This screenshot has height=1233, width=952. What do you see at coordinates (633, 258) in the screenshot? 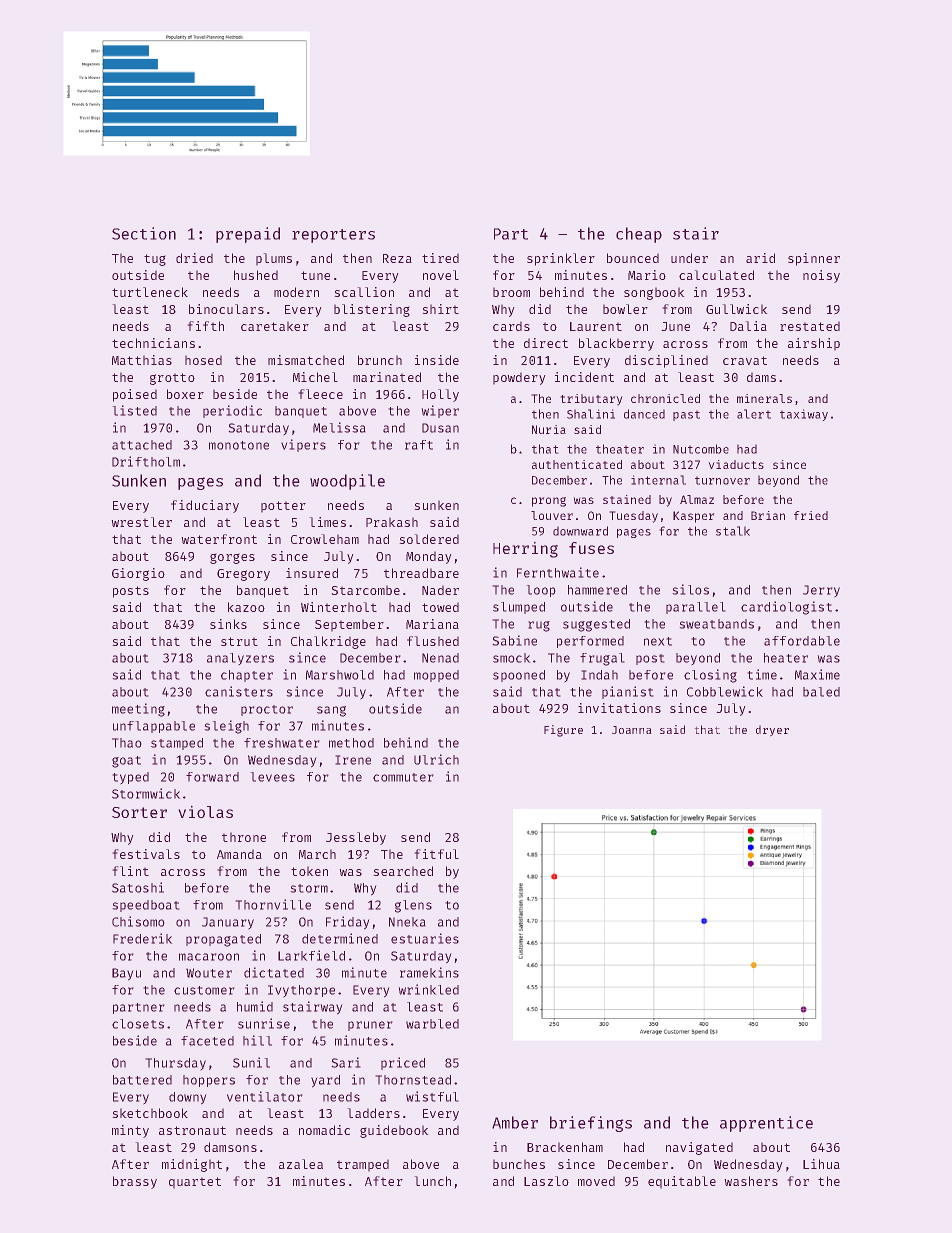
I see `bounced` at bounding box center [633, 258].
